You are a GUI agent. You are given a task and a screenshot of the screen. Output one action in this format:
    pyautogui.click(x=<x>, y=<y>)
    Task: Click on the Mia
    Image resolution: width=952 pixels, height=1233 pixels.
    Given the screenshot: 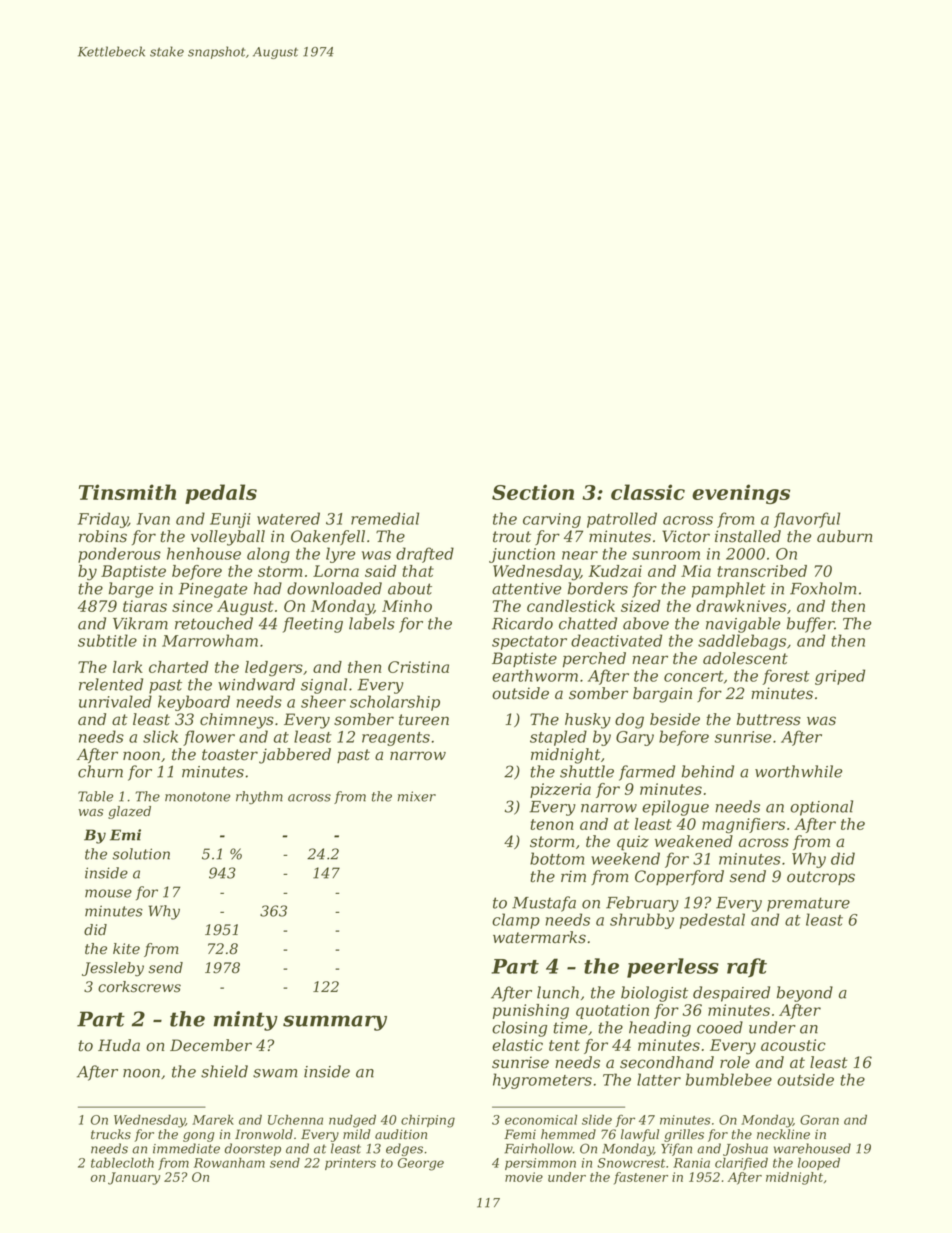 What is the action you would take?
    pyautogui.click(x=696, y=571)
